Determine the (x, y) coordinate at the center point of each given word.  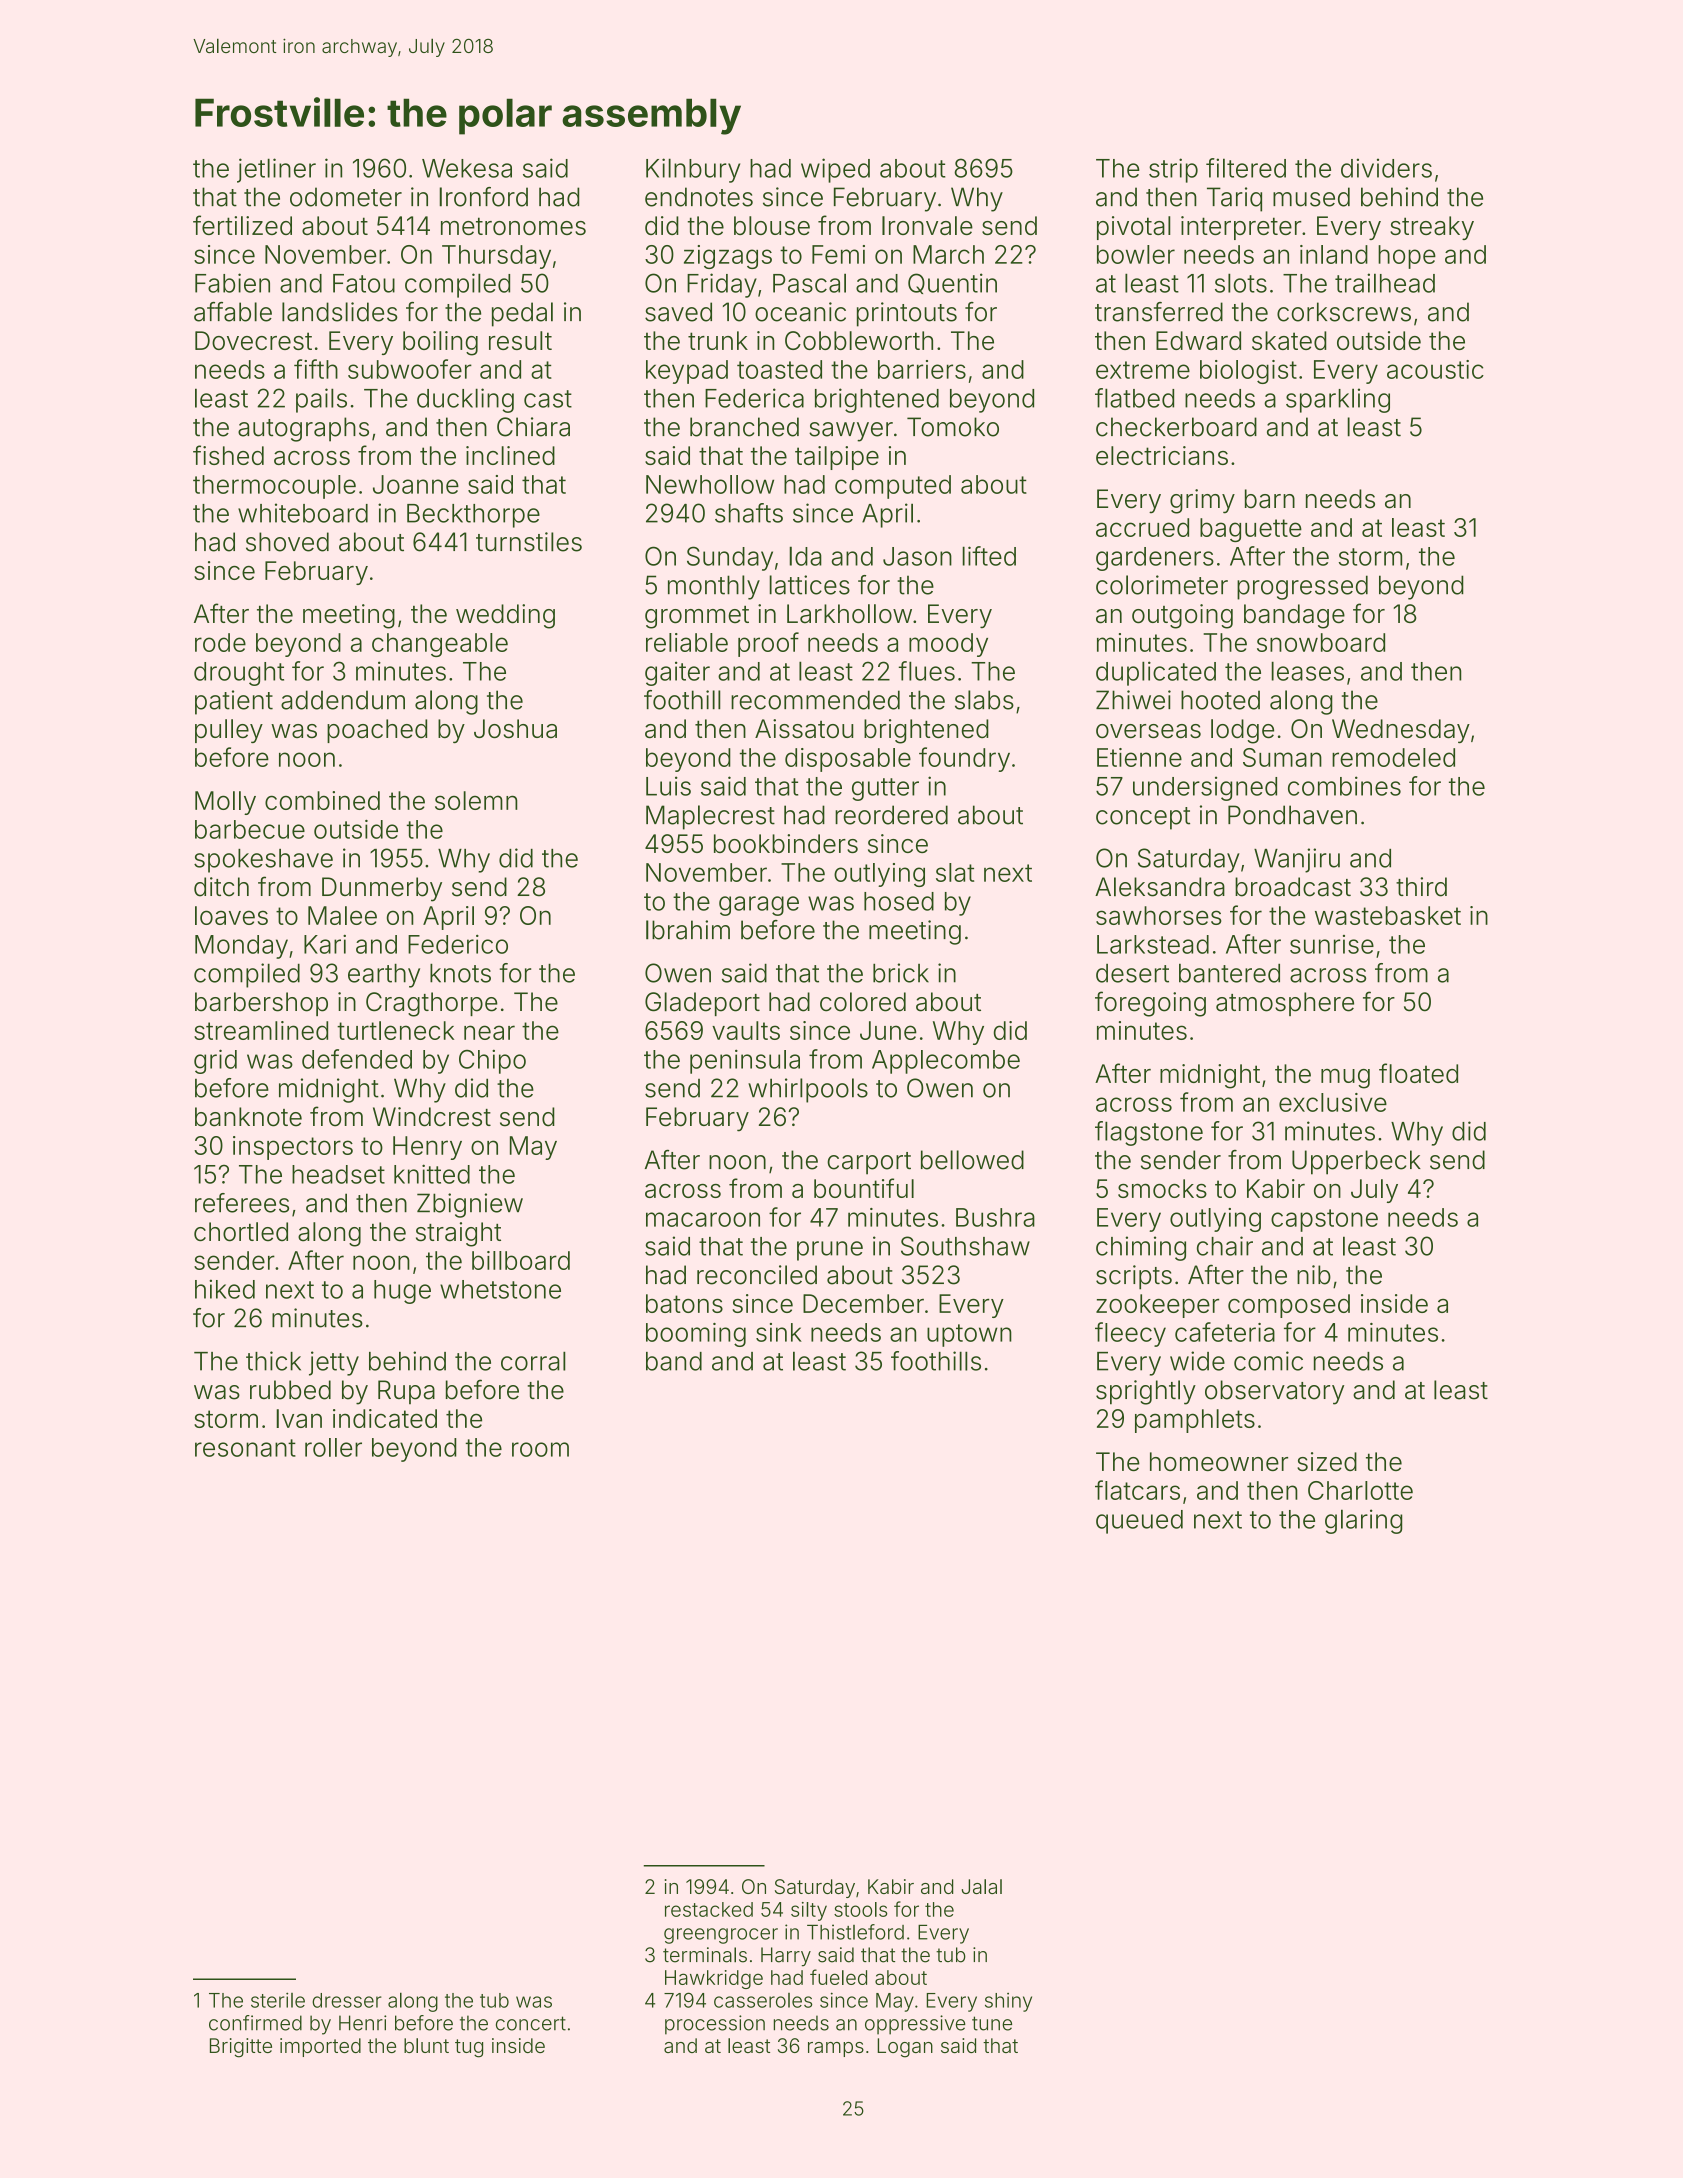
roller (333, 1447)
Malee (342, 915)
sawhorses (1159, 915)
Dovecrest (253, 340)
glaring (1363, 1521)
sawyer (851, 432)
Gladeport (702, 1004)
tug (469, 2048)
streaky (1432, 228)
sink (779, 1332)
